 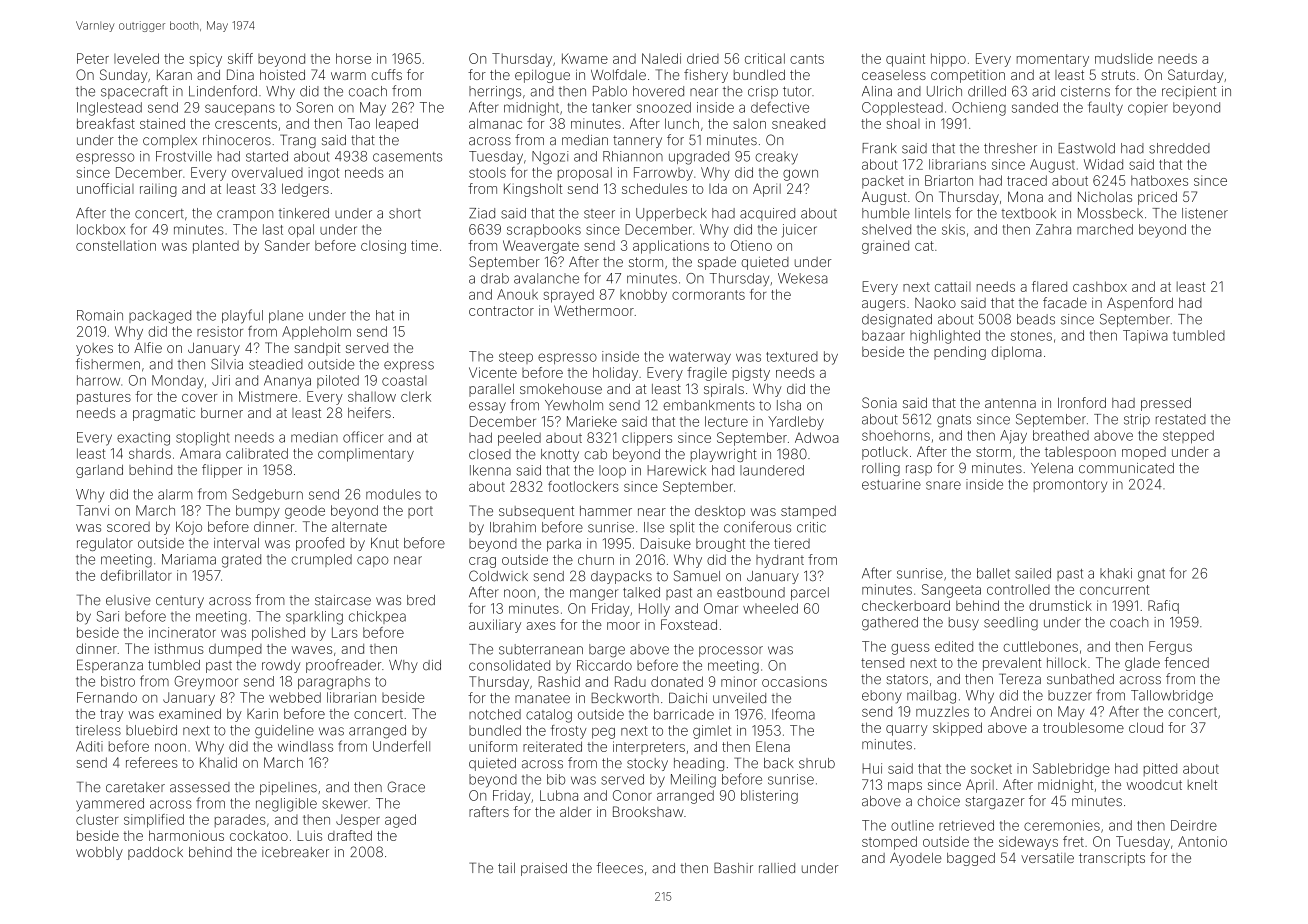 I want to click on plane, so click(x=286, y=316).
